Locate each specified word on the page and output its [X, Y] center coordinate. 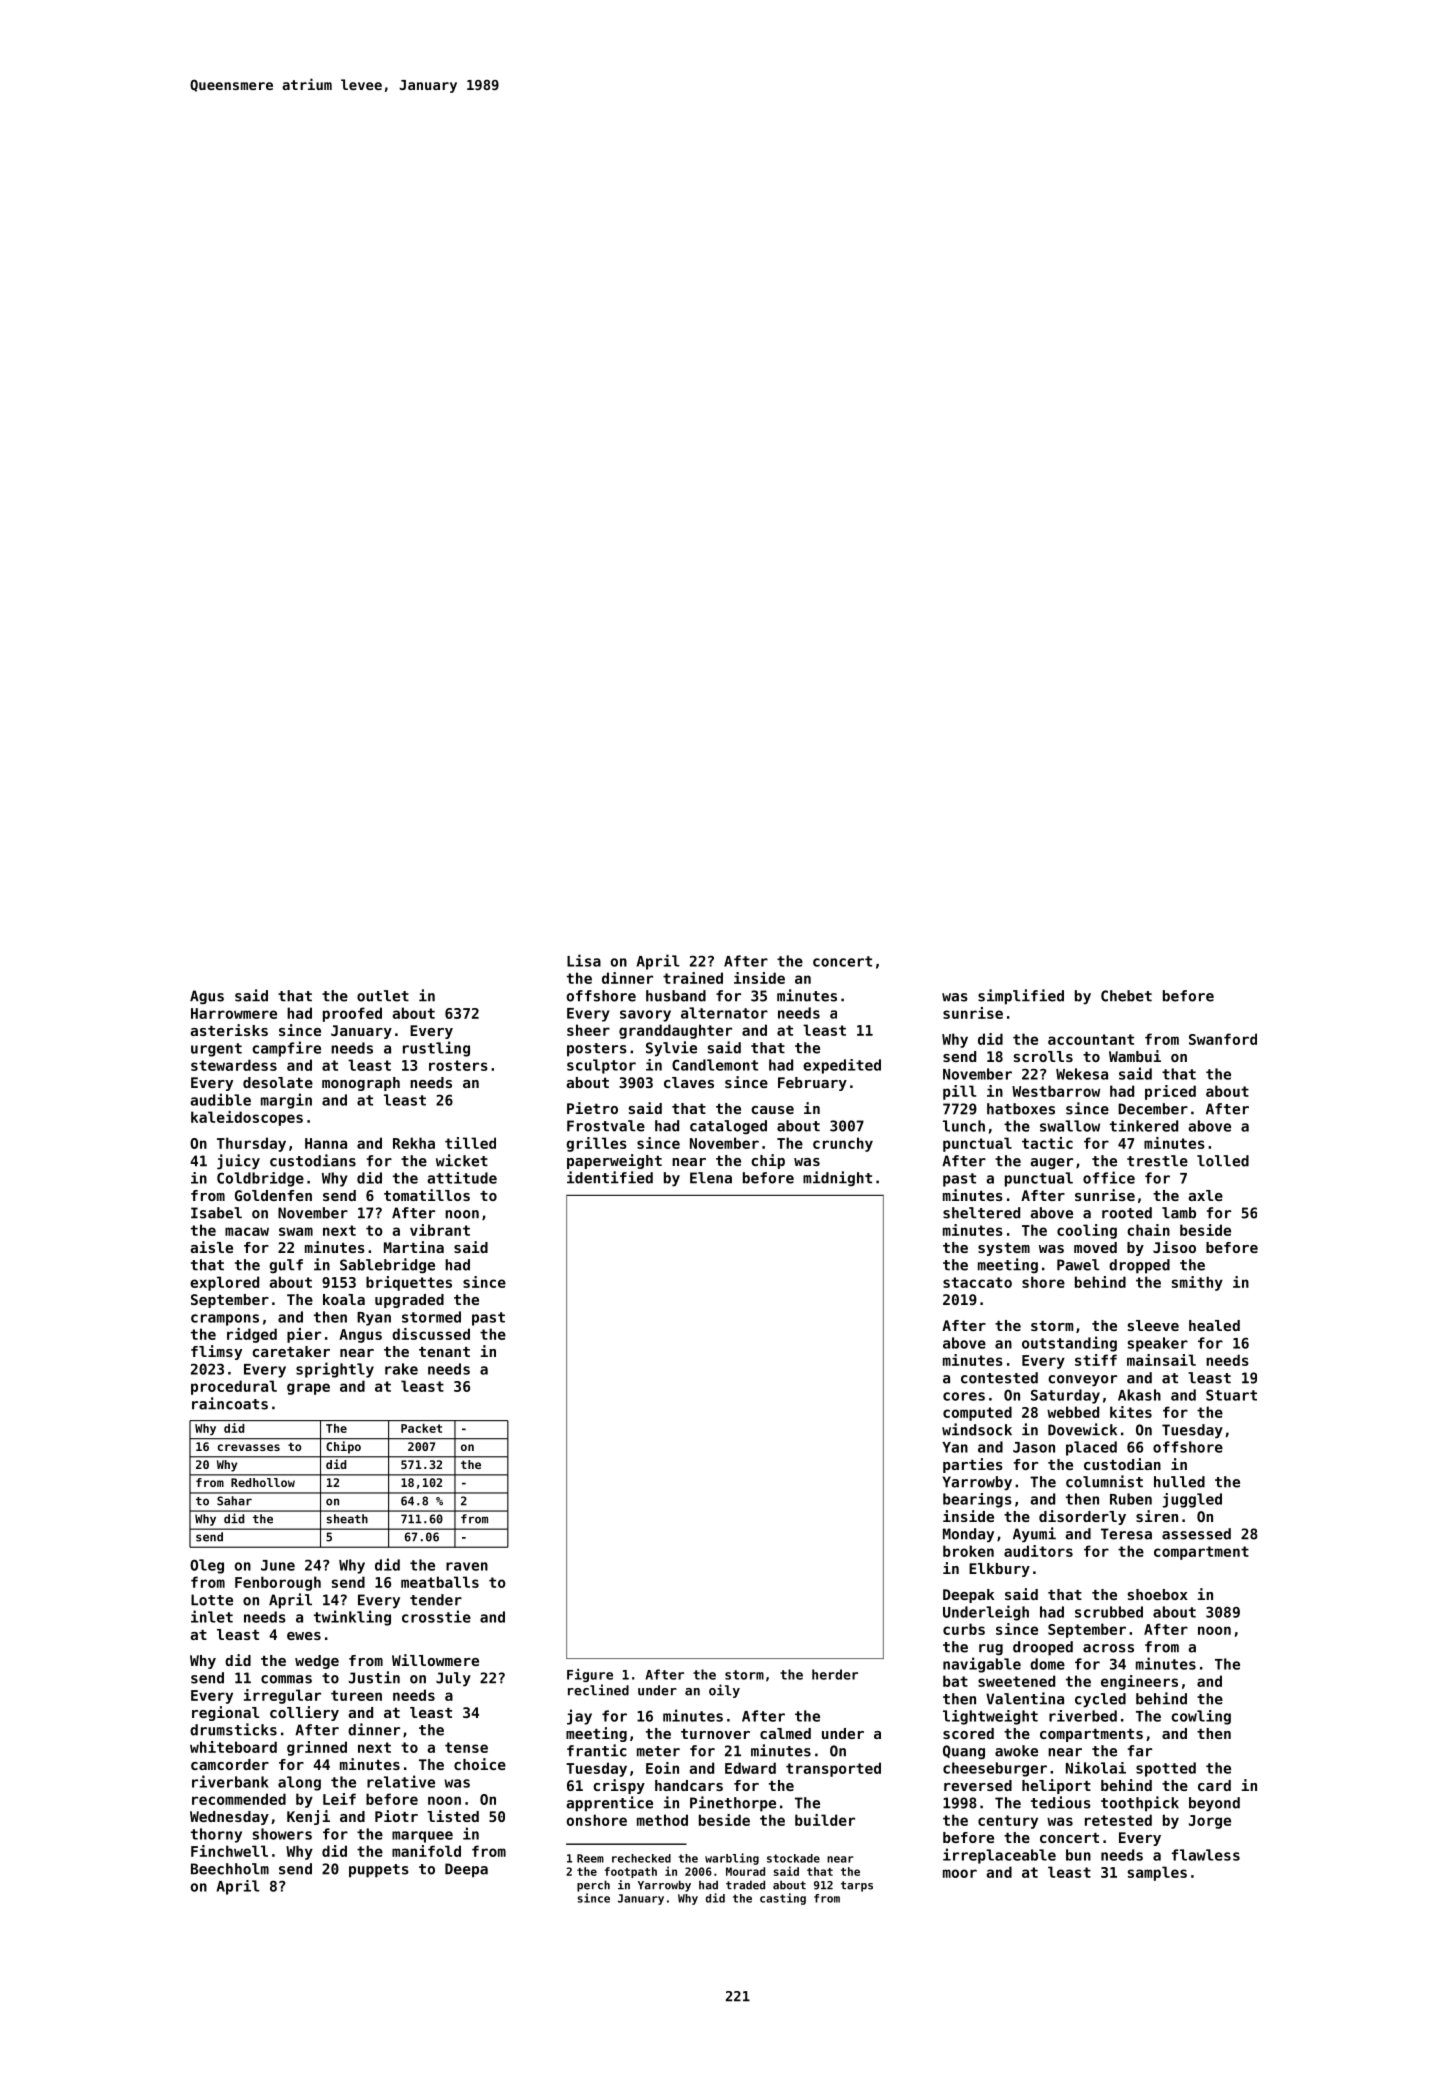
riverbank [230, 1781]
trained [693, 978]
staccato [977, 1282]
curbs [964, 1629]
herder [835, 1674]
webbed [1073, 1412]
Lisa [584, 960]
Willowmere [435, 1660]
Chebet [1126, 996]
